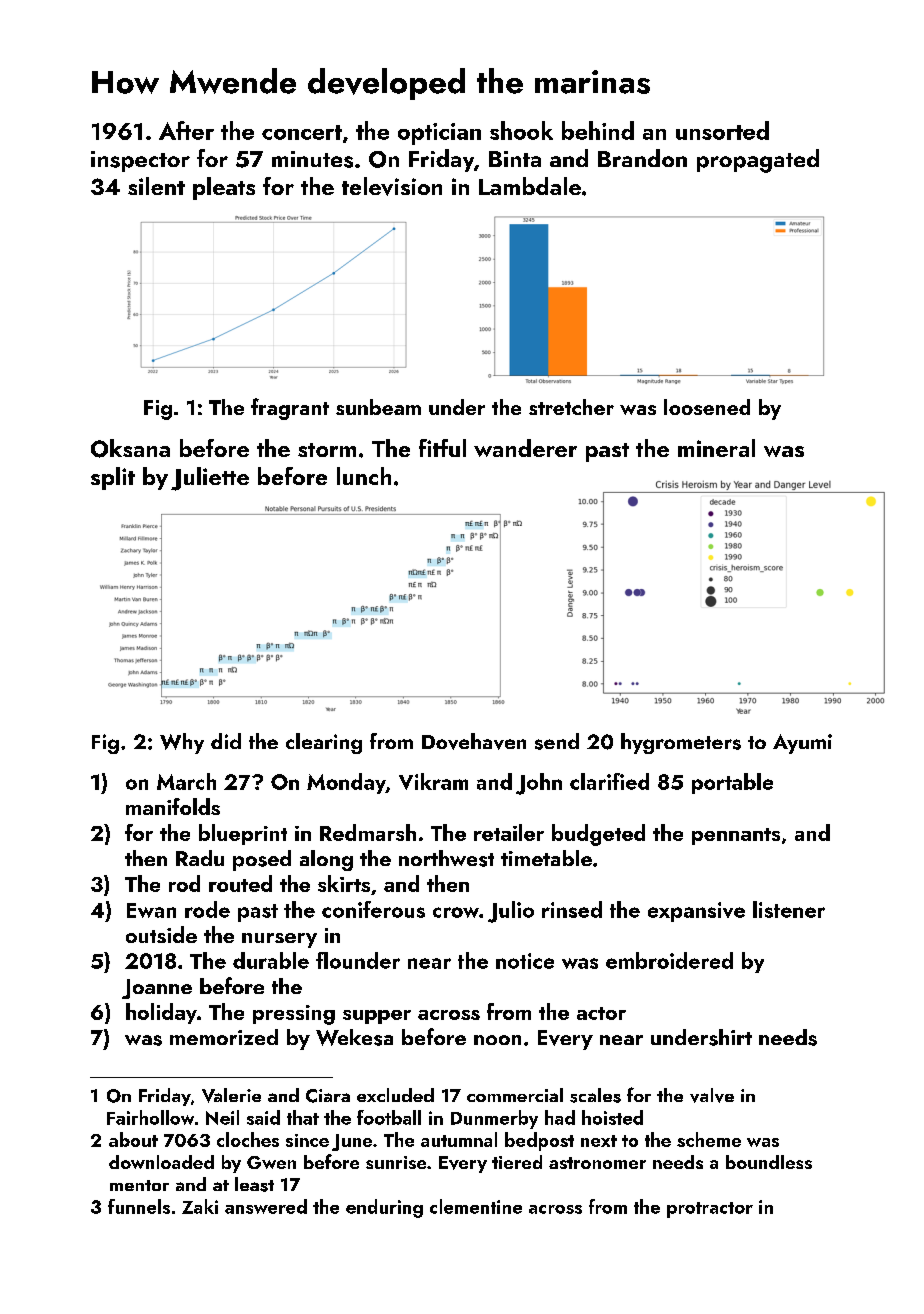 The width and height of the page is (924, 1314). Describe the element at coordinates (456, 912) in the page. I see `crow` at that location.
